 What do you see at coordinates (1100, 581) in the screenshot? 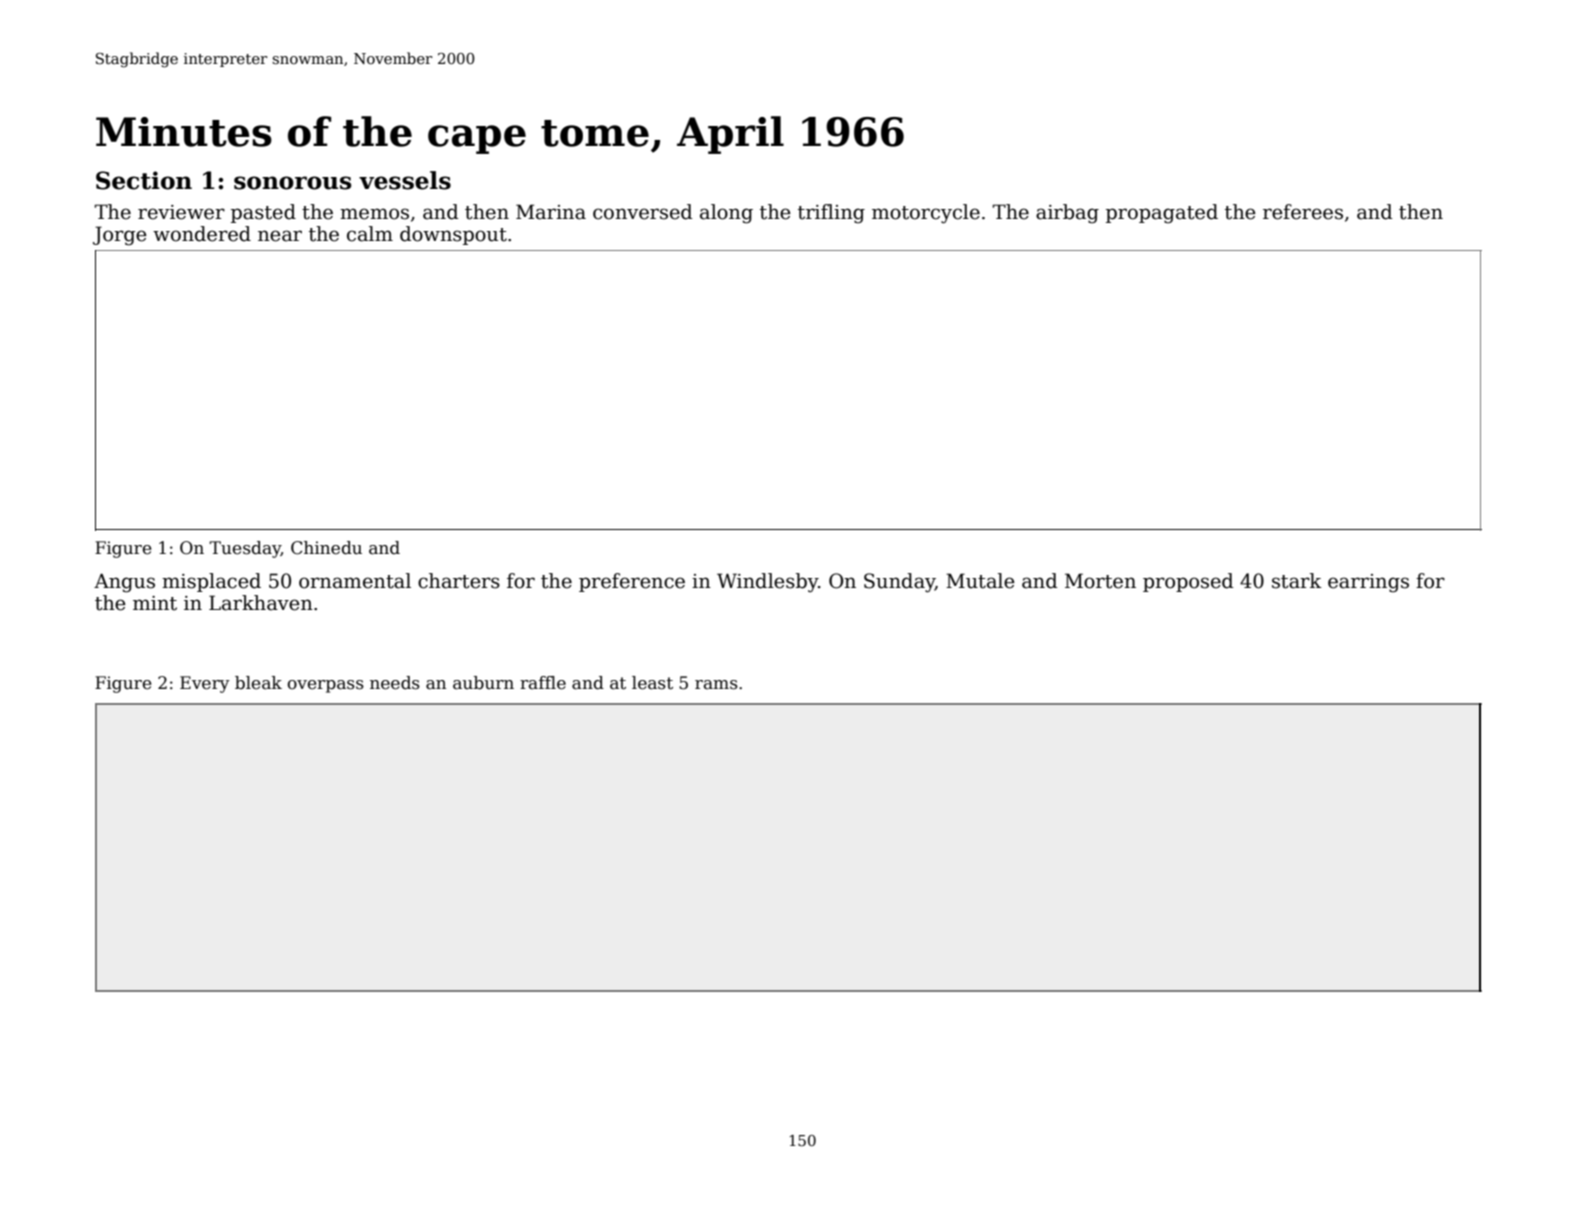
I see `Morten` at bounding box center [1100, 581].
